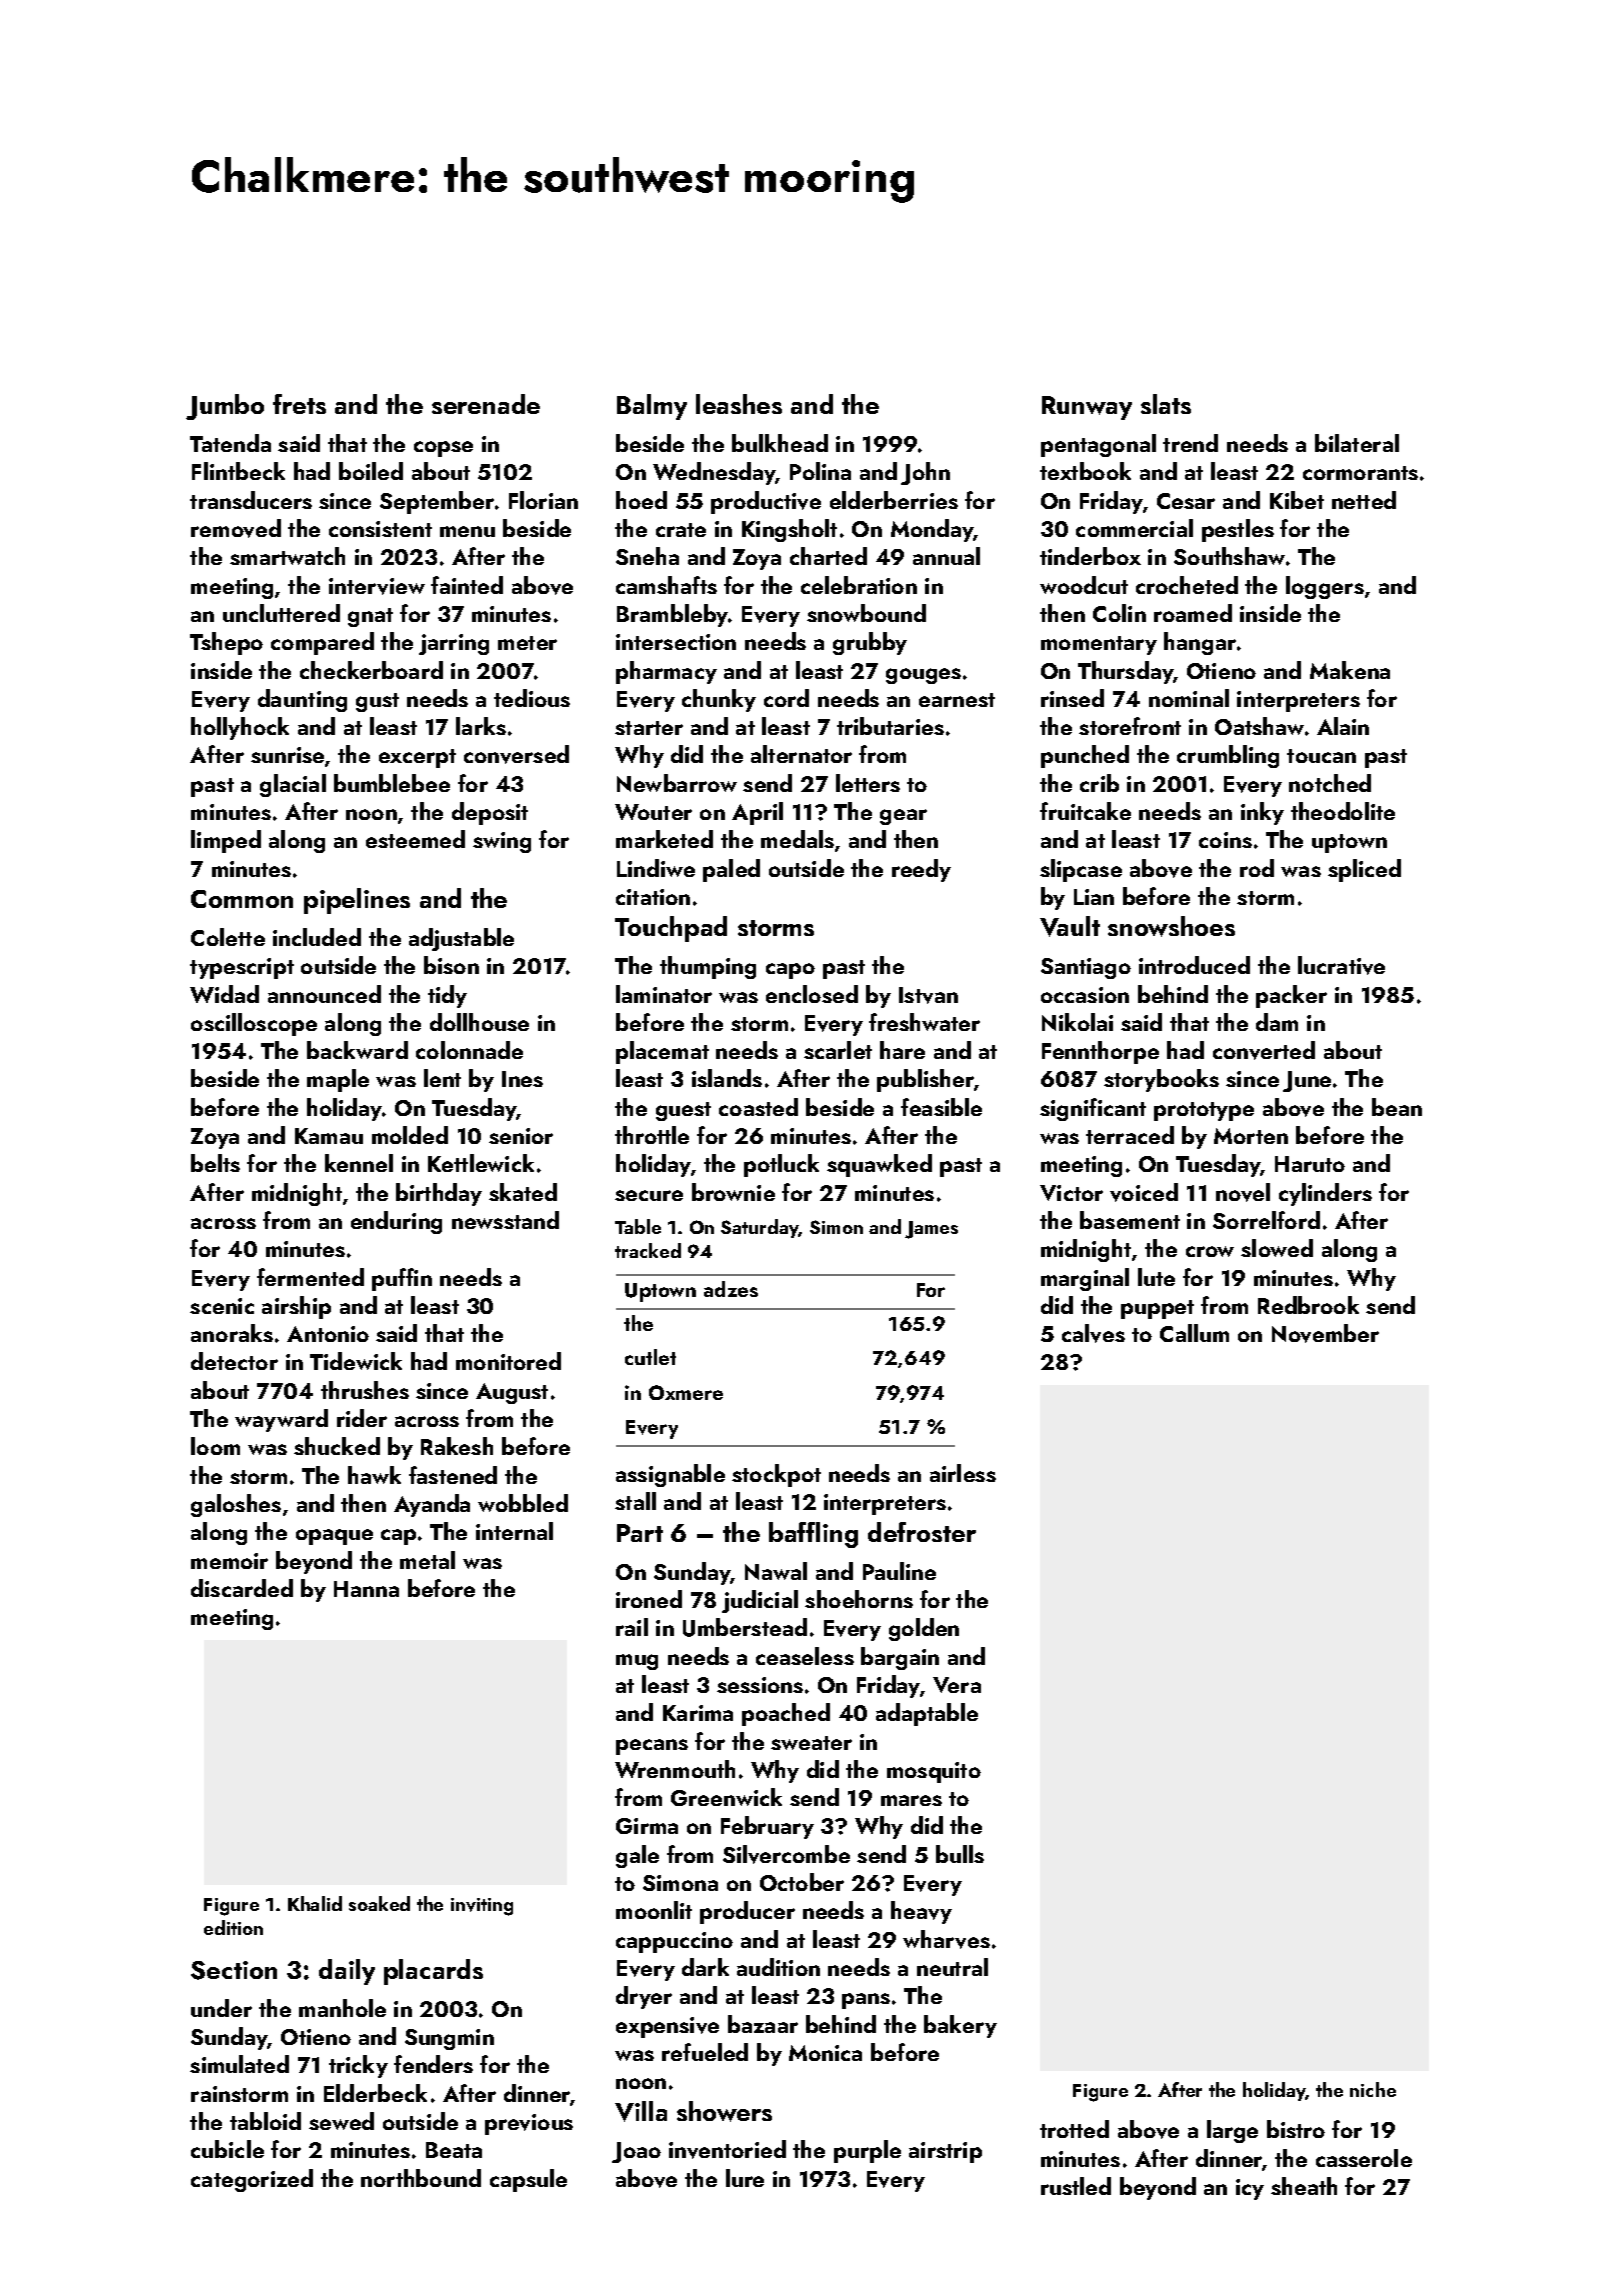  What do you see at coordinates (1325, 1333) in the screenshot?
I see `November` at bounding box center [1325, 1333].
